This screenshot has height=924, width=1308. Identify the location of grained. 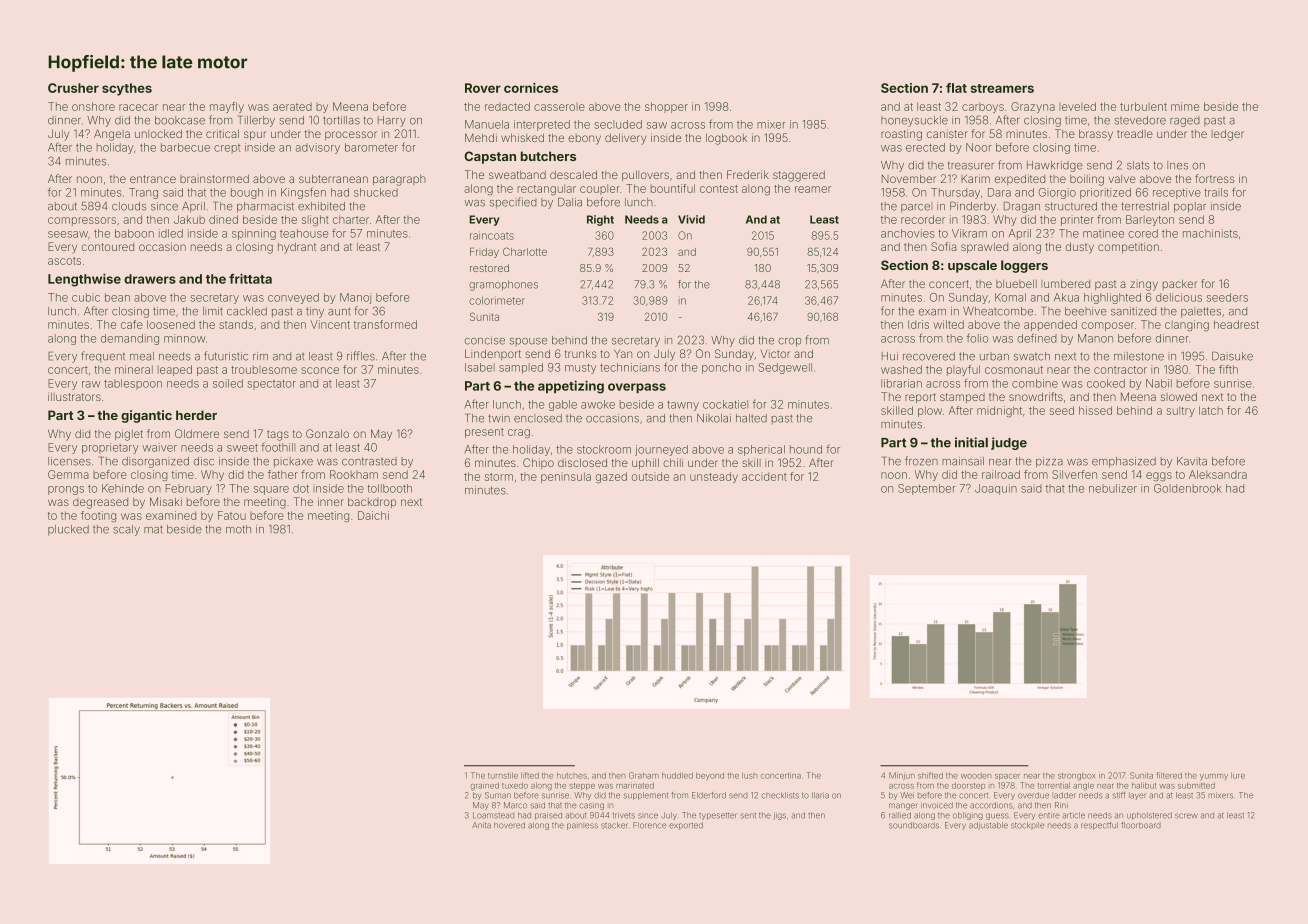
(485, 786).
